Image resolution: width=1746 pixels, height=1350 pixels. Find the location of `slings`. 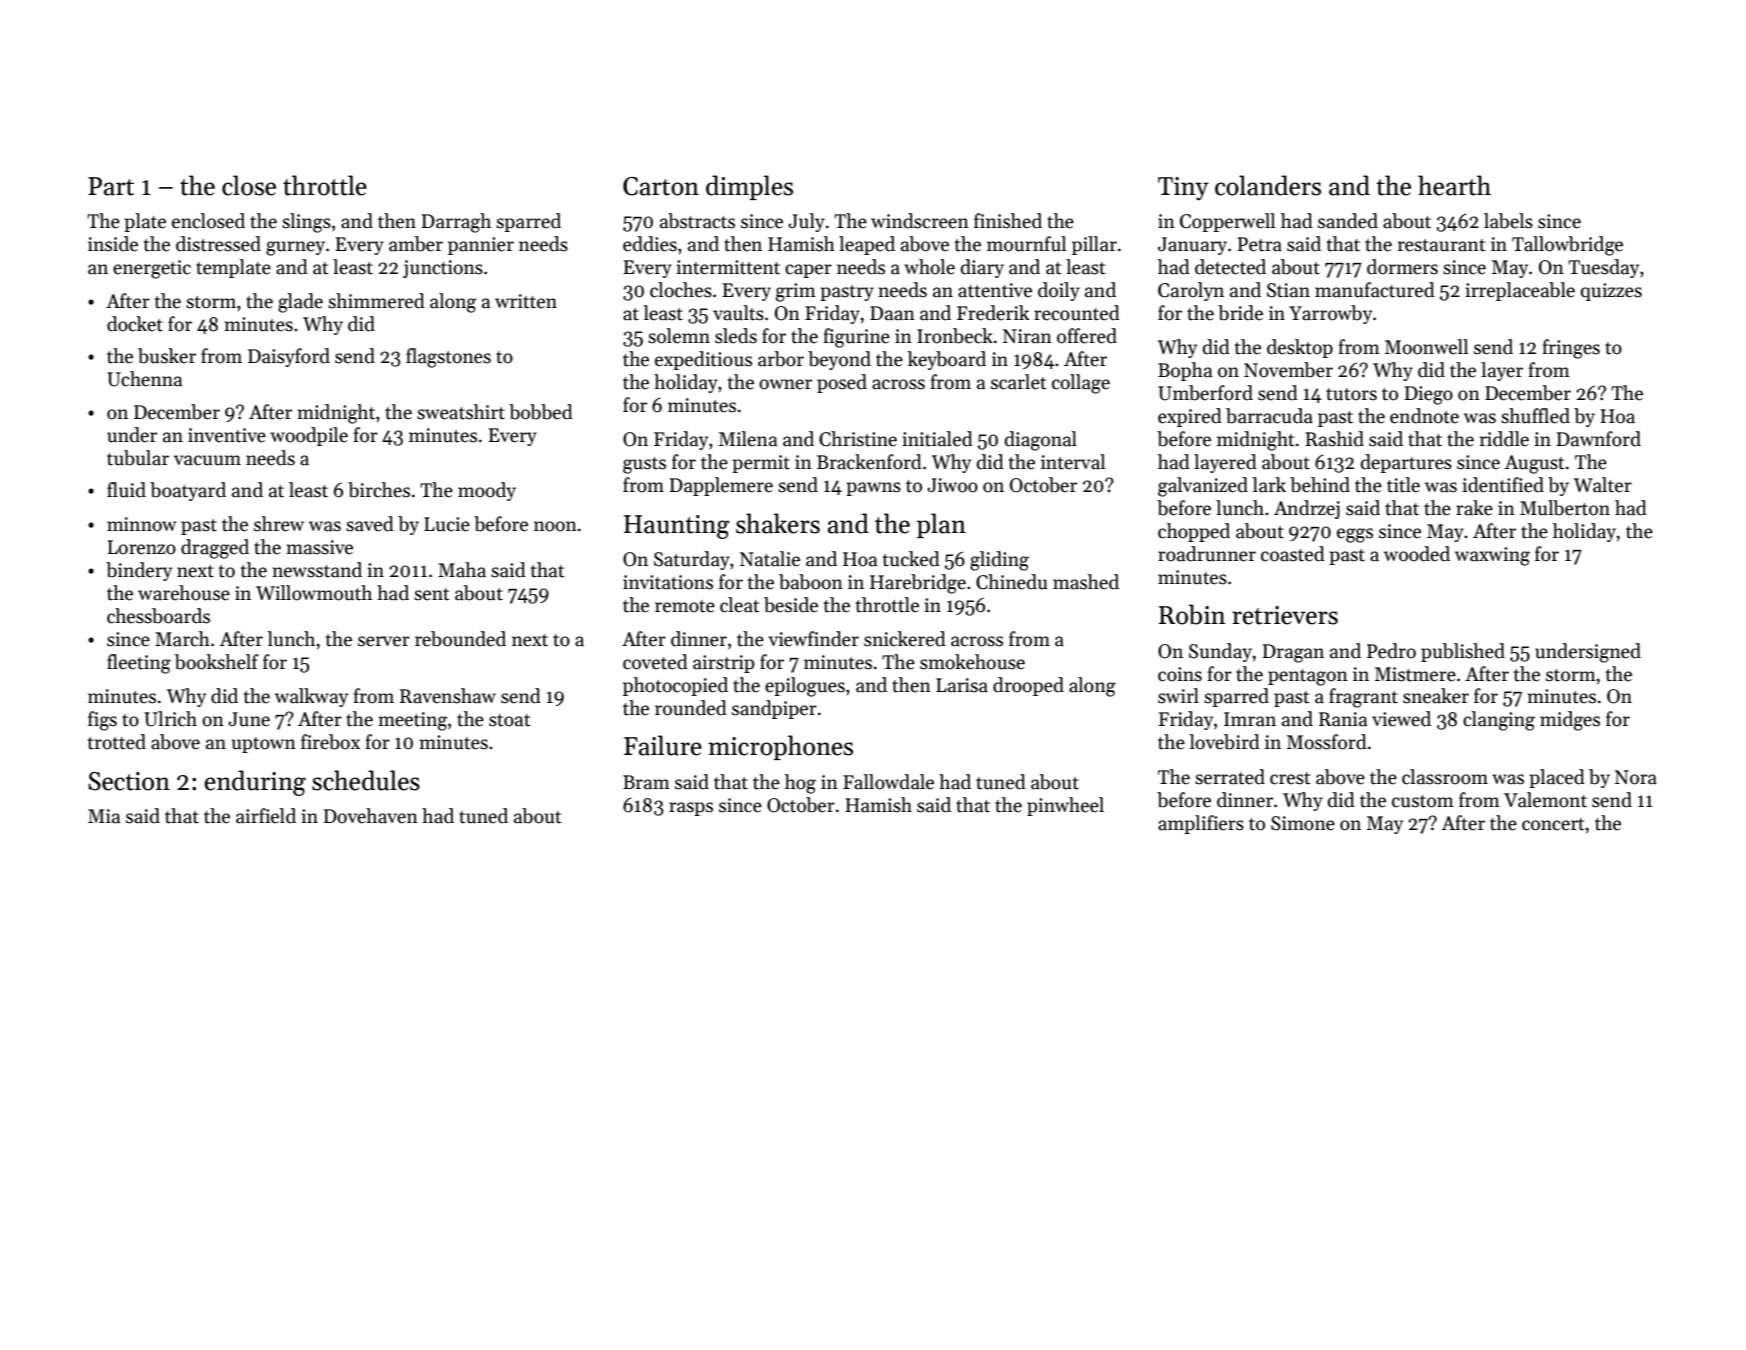

slings is located at coordinates (306, 223).
